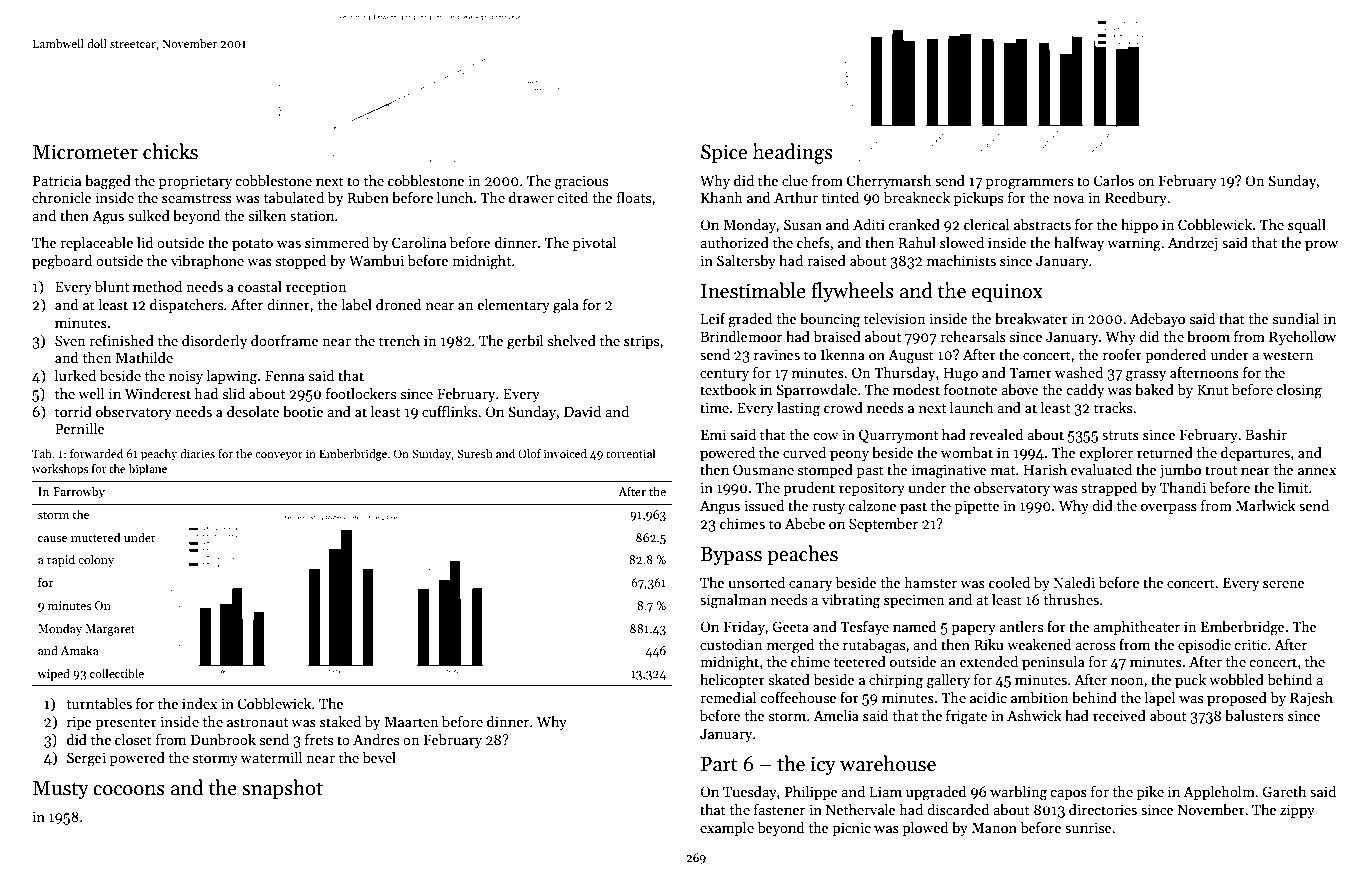  What do you see at coordinates (1250, 644) in the document?
I see `critic` at bounding box center [1250, 644].
